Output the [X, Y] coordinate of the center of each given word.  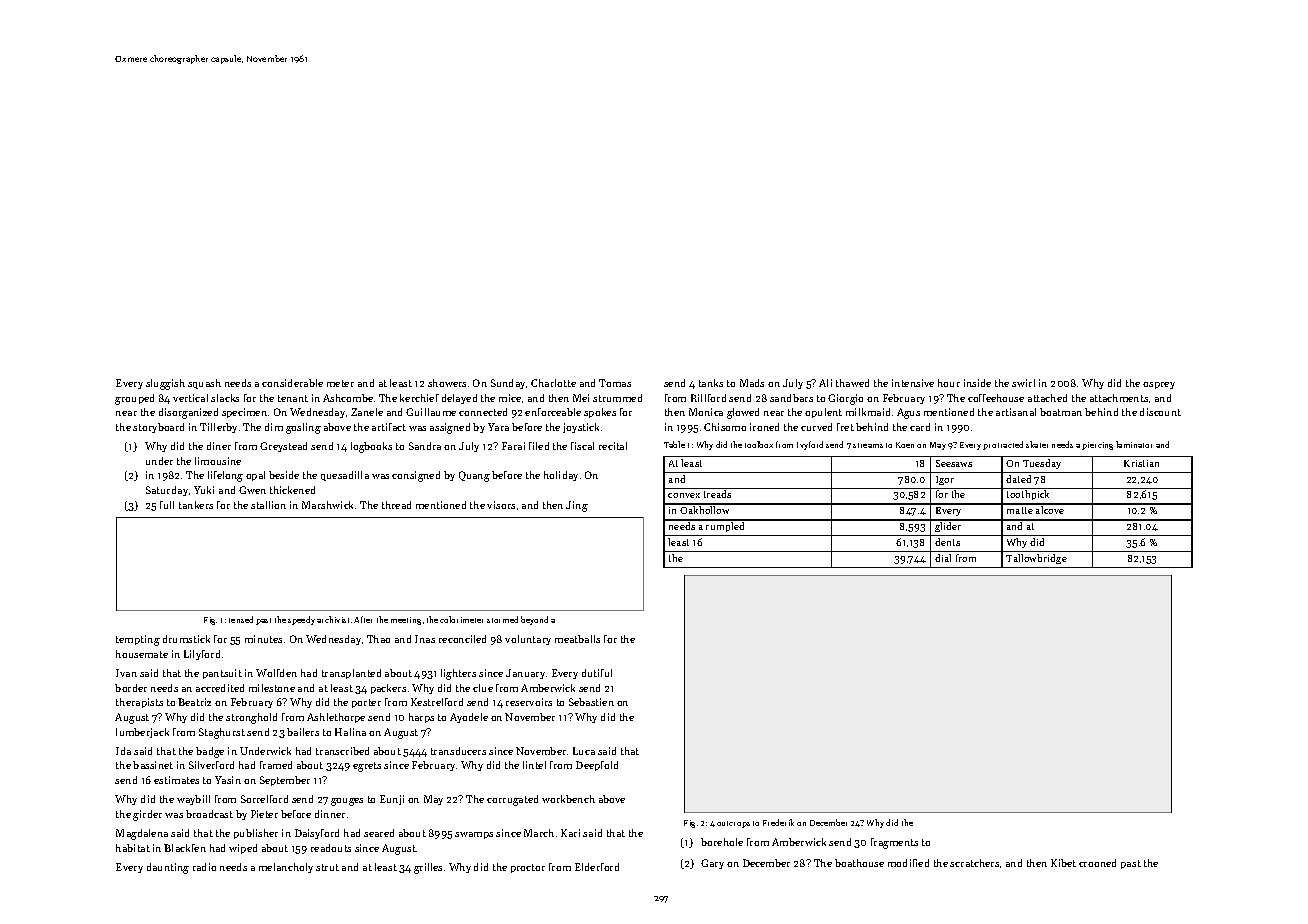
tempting [138, 640]
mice [510, 398]
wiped [243, 849]
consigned [416, 476]
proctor [528, 868]
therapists [139, 703]
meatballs [577, 639]
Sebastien [591, 702]
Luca [584, 751]
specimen [244, 413]
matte [1020, 510]
